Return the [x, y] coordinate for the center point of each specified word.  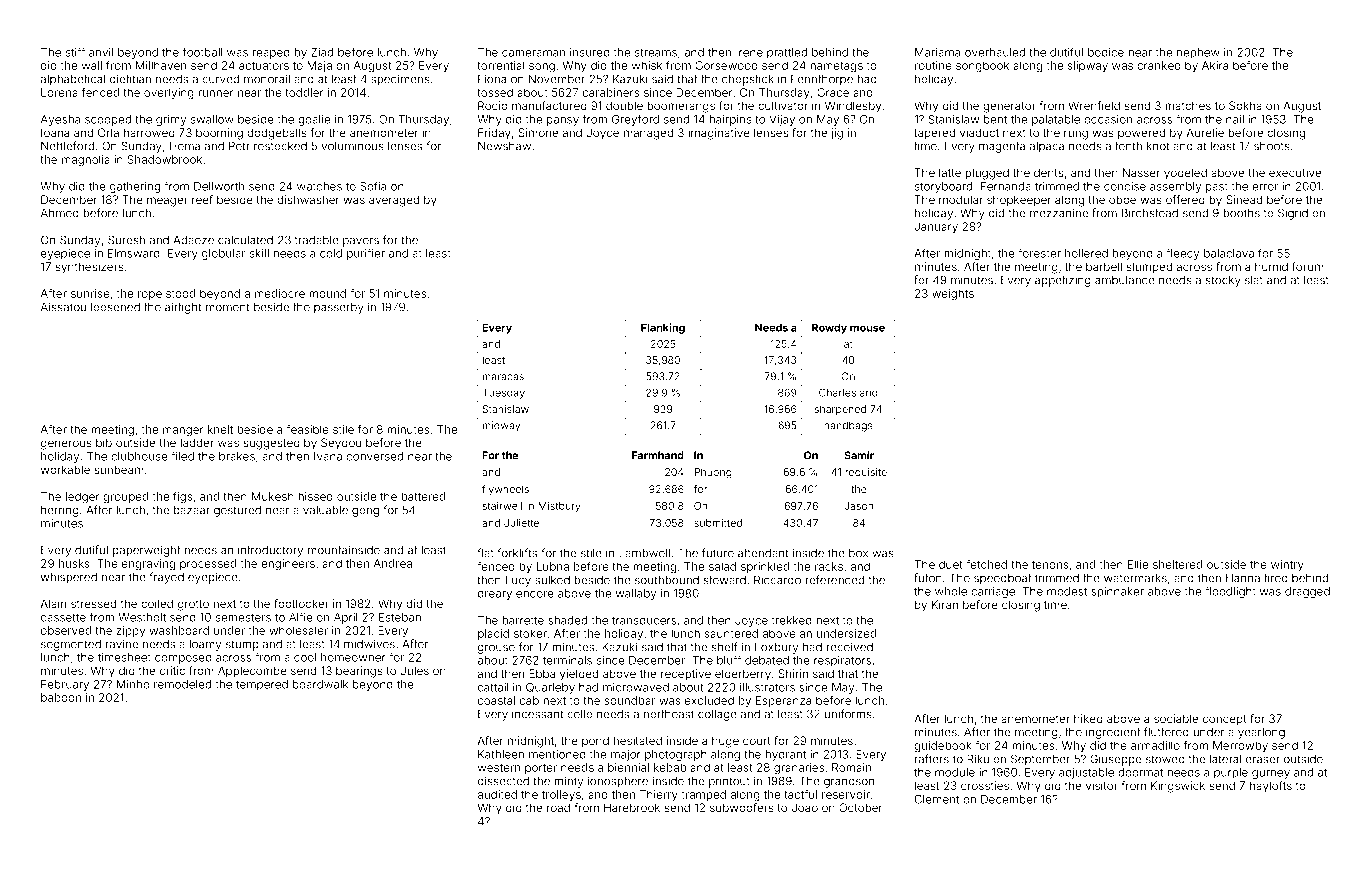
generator [1009, 107]
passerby [339, 308]
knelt [220, 429]
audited [497, 794]
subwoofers [742, 807]
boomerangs [681, 107]
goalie [314, 120]
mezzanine [1059, 213]
